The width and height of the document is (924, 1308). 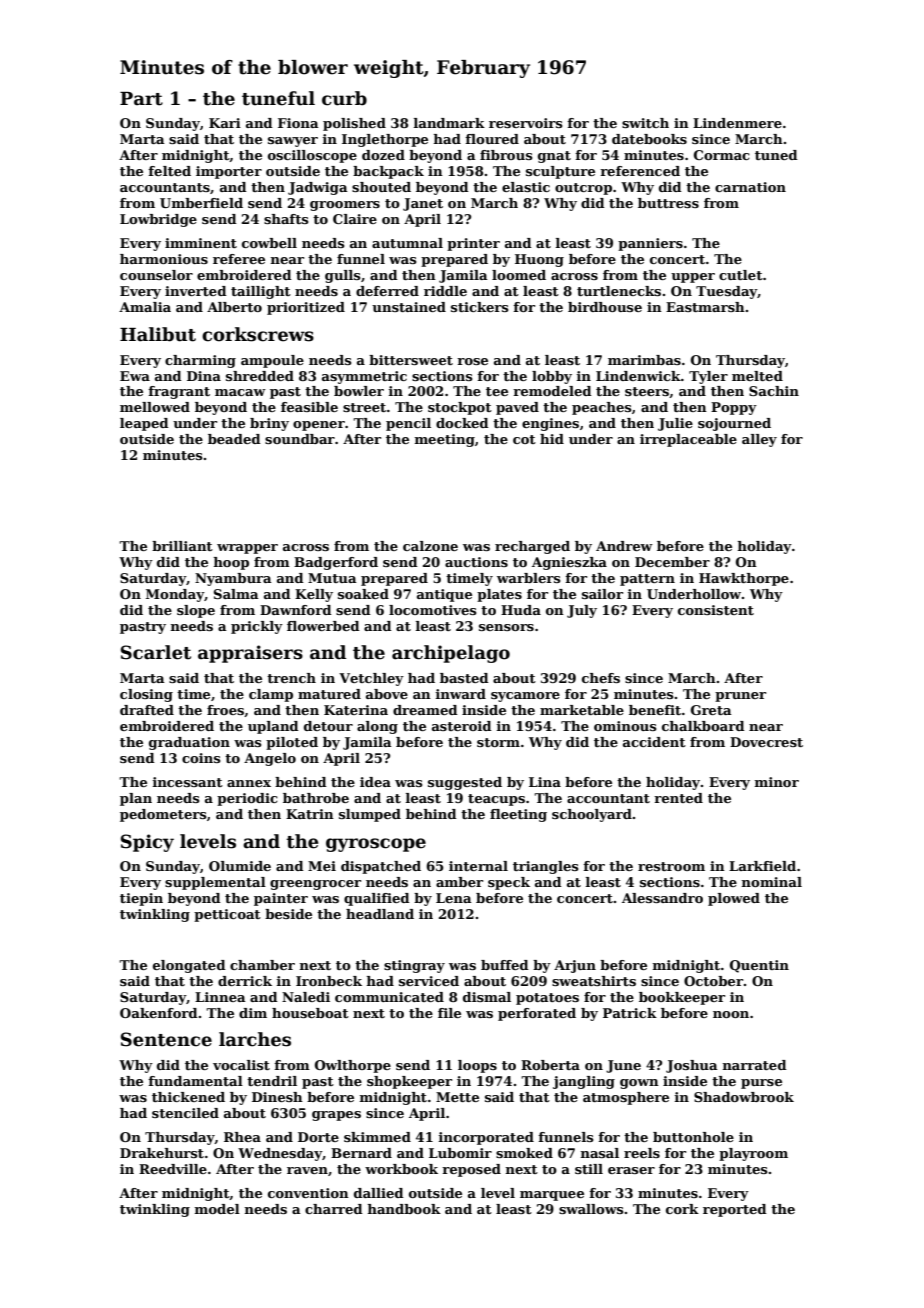 I want to click on buffed, so click(x=505, y=965).
